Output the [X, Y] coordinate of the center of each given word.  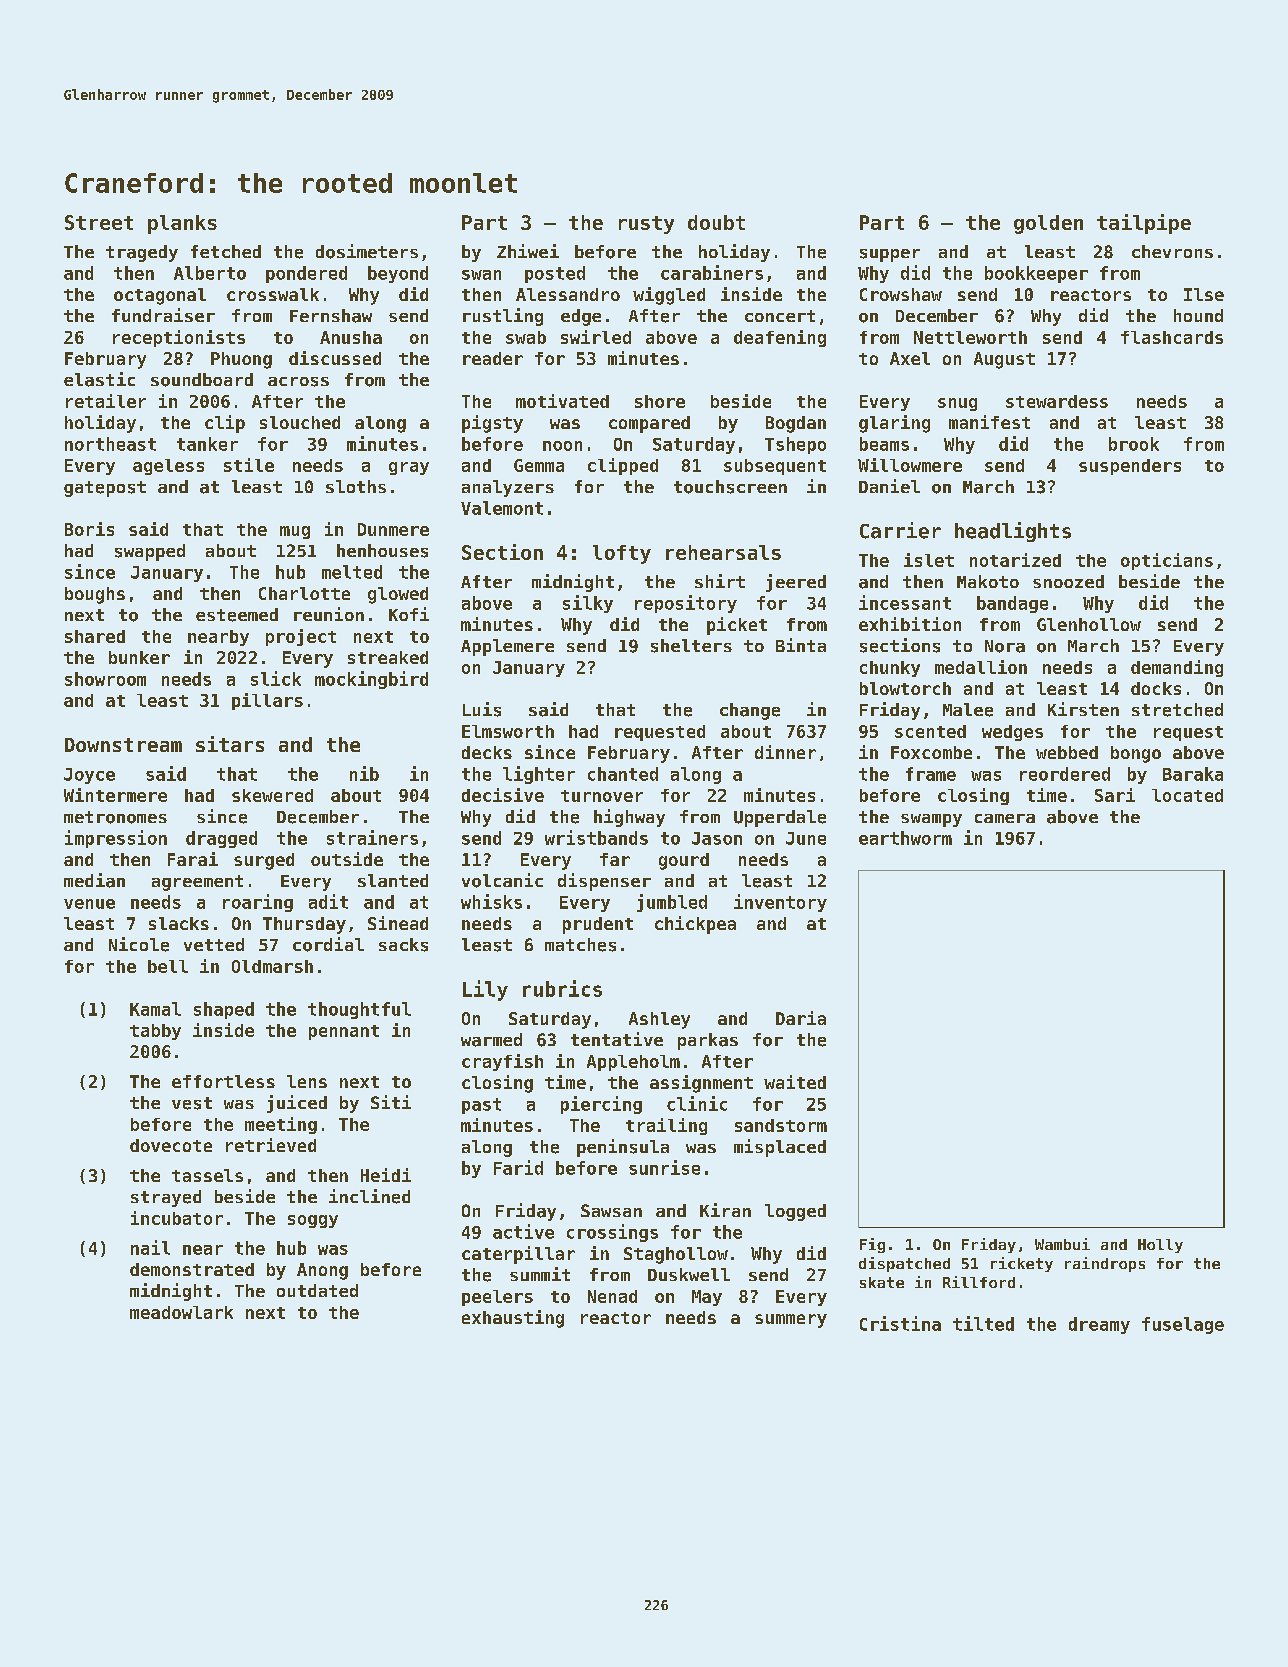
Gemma [539, 465]
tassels [207, 1175]
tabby [155, 1032]
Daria [801, 1018]
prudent [598, 925]
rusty [646, 225]
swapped [150, 552]
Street [99, 222]
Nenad [612, 1296]
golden [1048, 224]
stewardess [1057, 401]
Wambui [1062, 1244]
